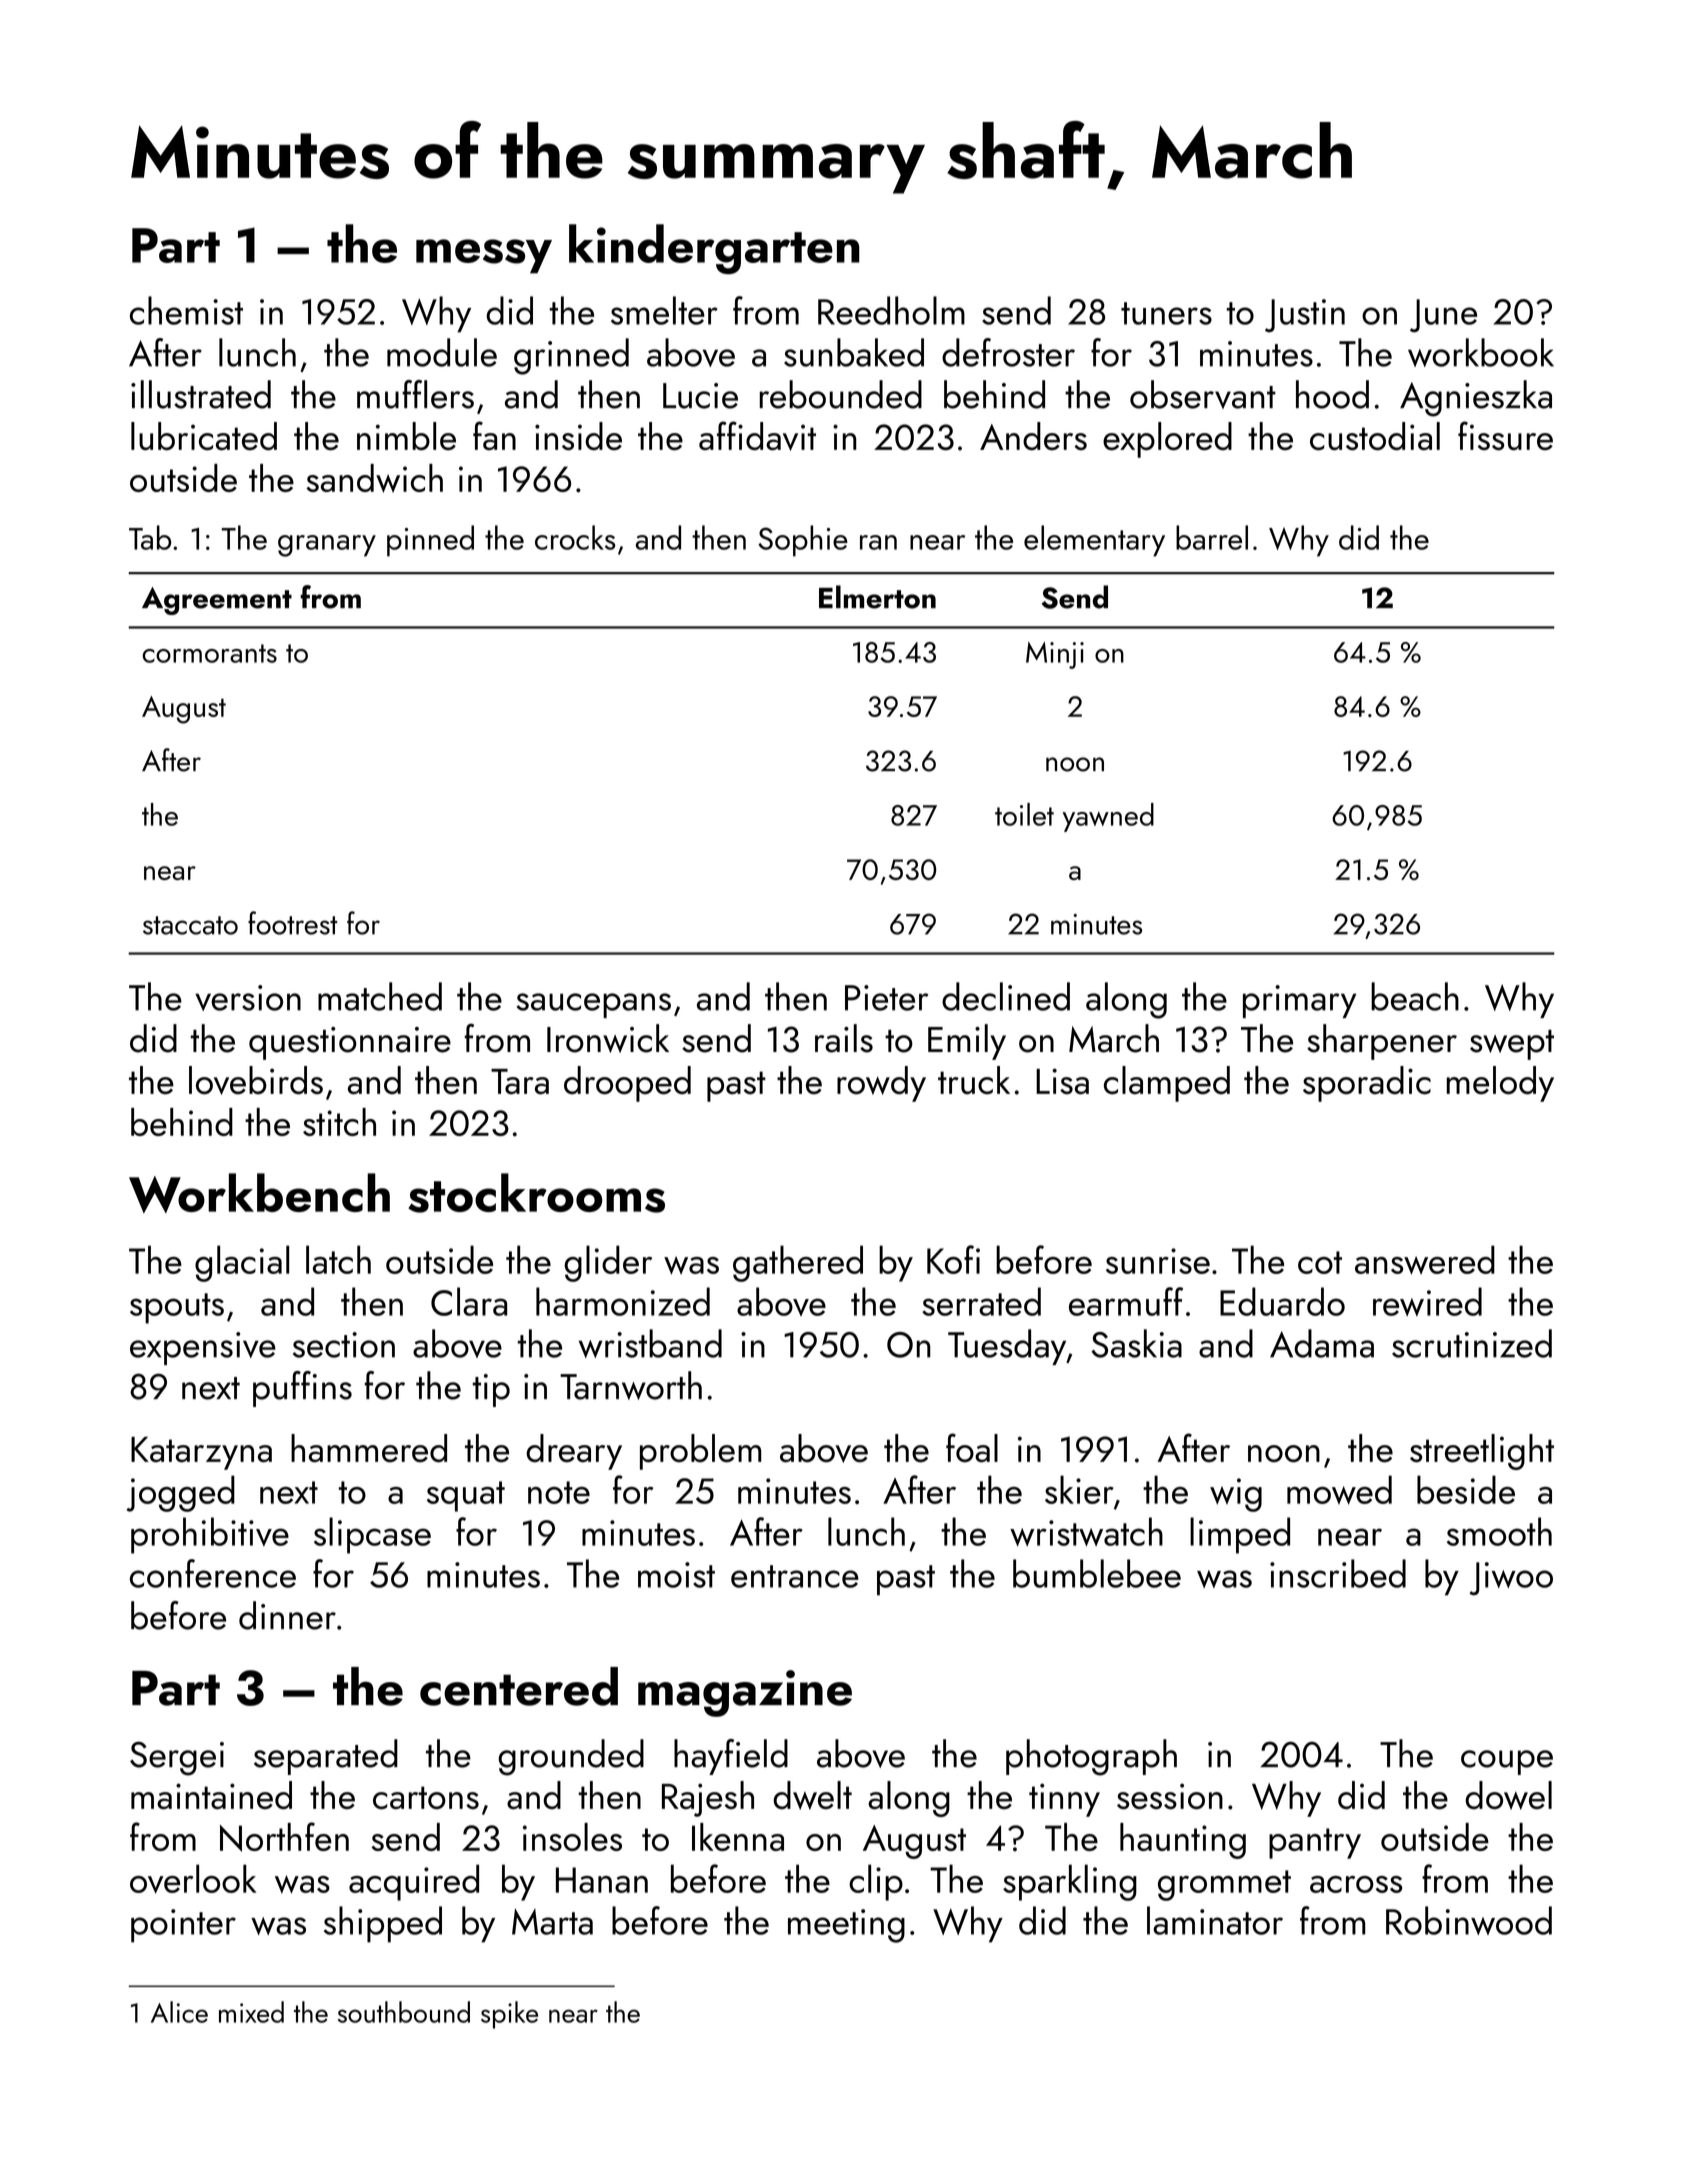  What do you see at coordinates (484, 256) in the page?
I see `messy` at bounding box center [484, 256].
